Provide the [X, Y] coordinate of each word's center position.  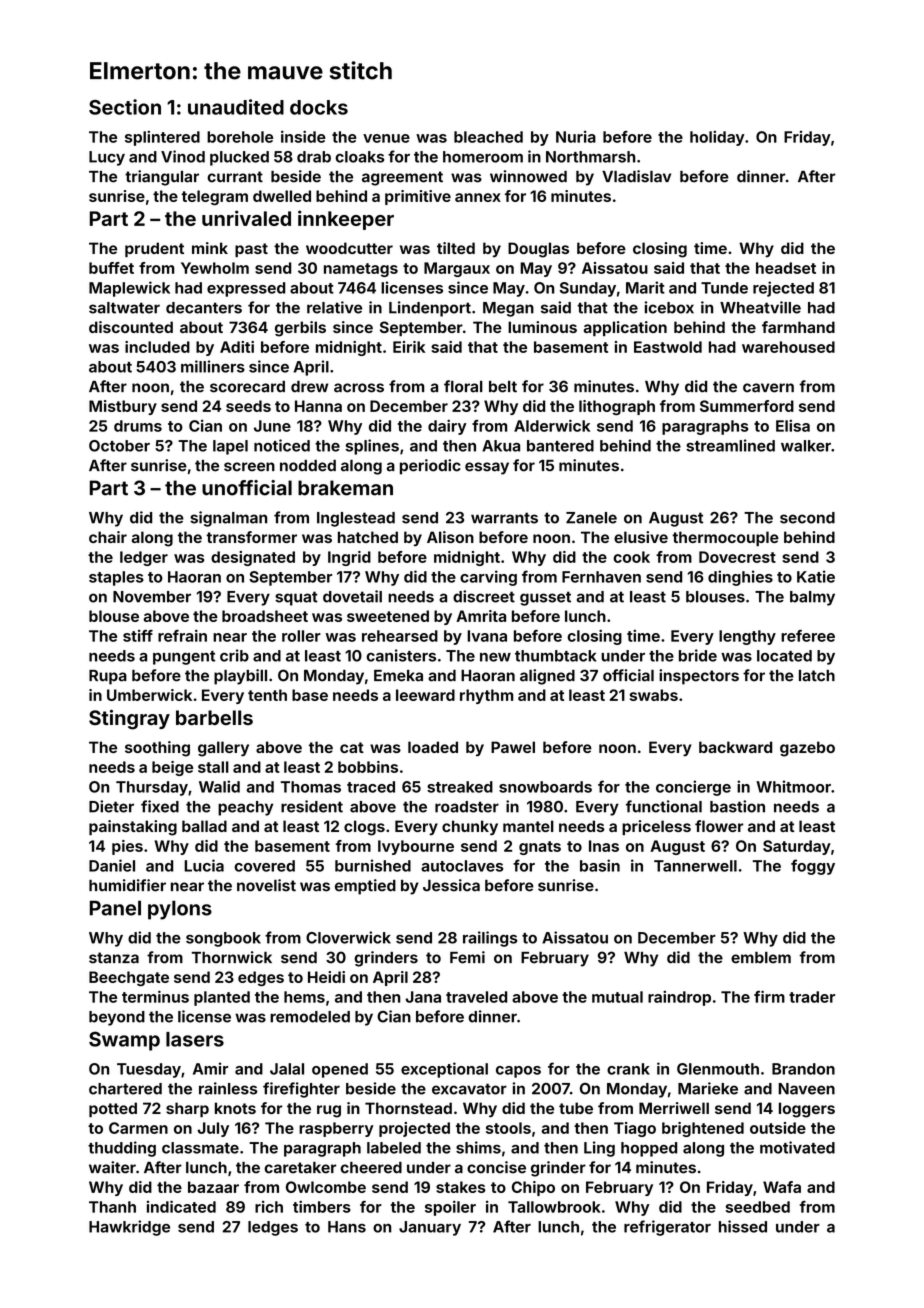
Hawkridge [129, 1228]
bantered [560, 446]
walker [806, 446]
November [152, 597]
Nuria [576, 137]
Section [125, 107]
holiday [717, 138]
